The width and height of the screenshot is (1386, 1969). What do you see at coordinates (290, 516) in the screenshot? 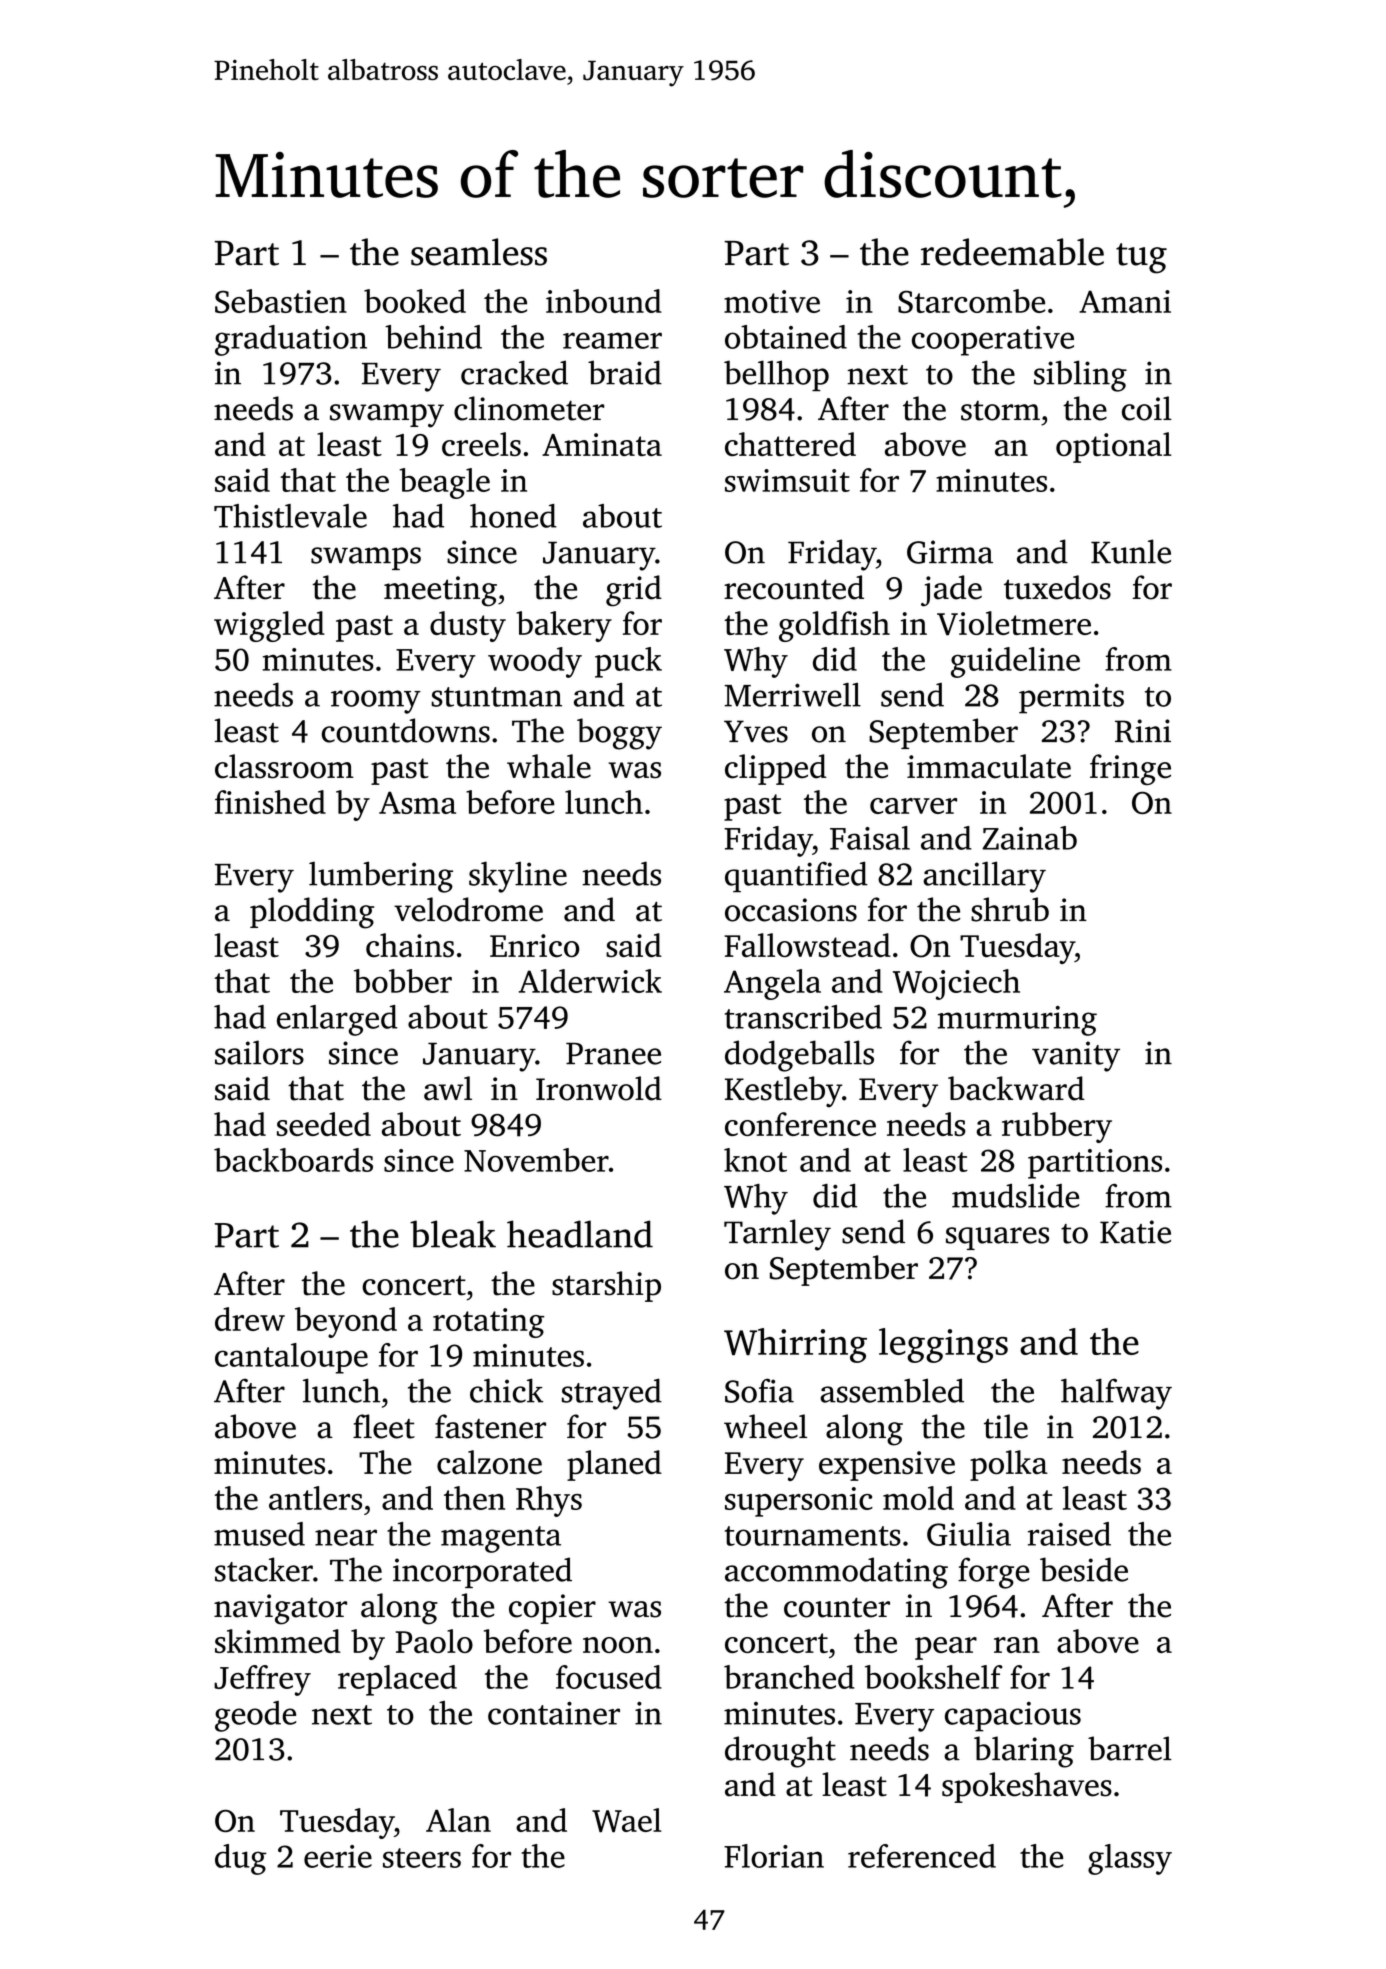
I see `Thistlevale` at bounding box center [290, 516].
